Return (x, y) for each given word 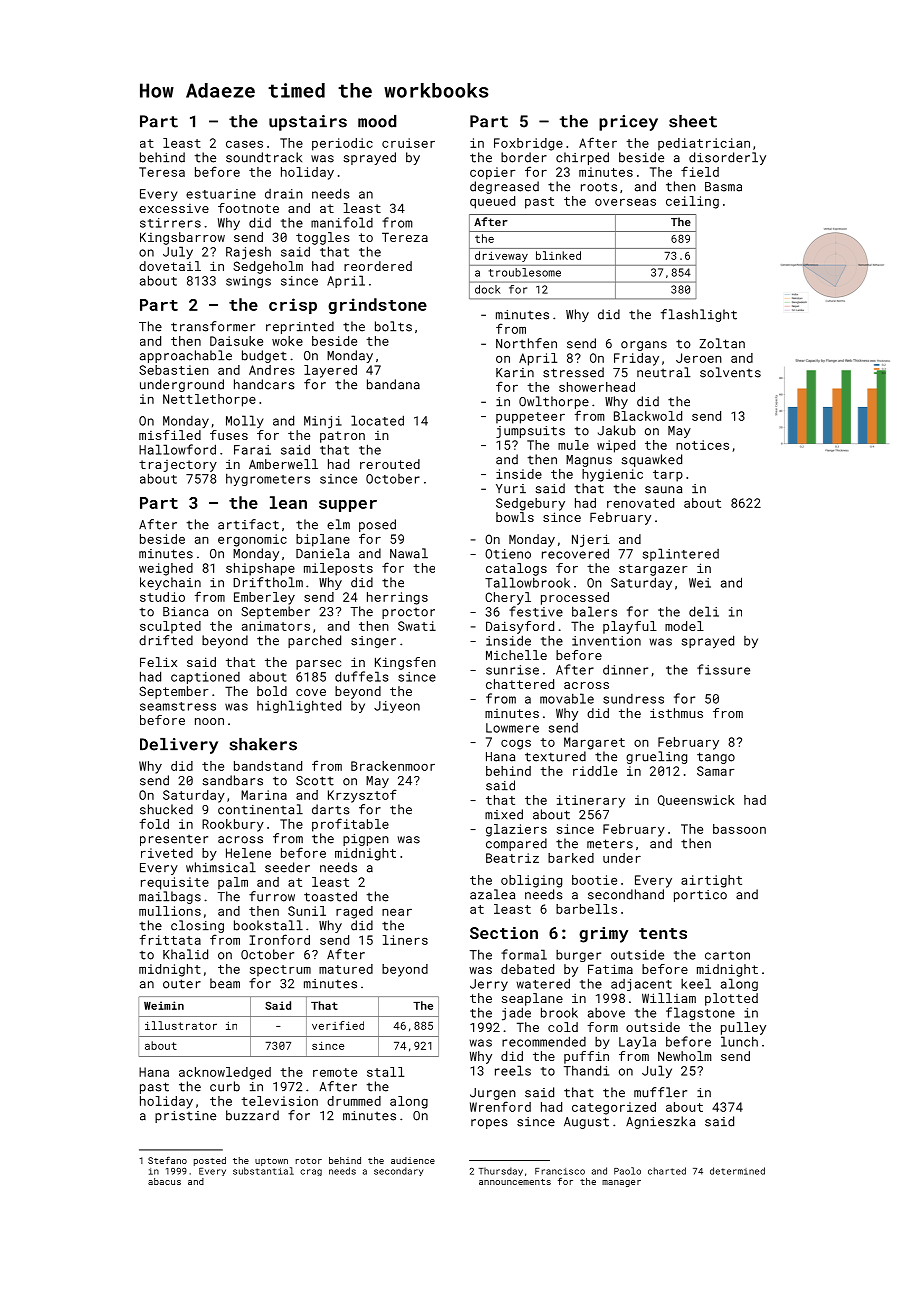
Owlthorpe (554, 402)
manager (621, 1183)
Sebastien (174, 370)
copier (492, 173)
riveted (167, 853)
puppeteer (530, 418)
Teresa (162, 172)
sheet (693, 121)
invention (606, 641)
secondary (398, 1171)
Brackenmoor (393, 766)
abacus (164, 1181)
